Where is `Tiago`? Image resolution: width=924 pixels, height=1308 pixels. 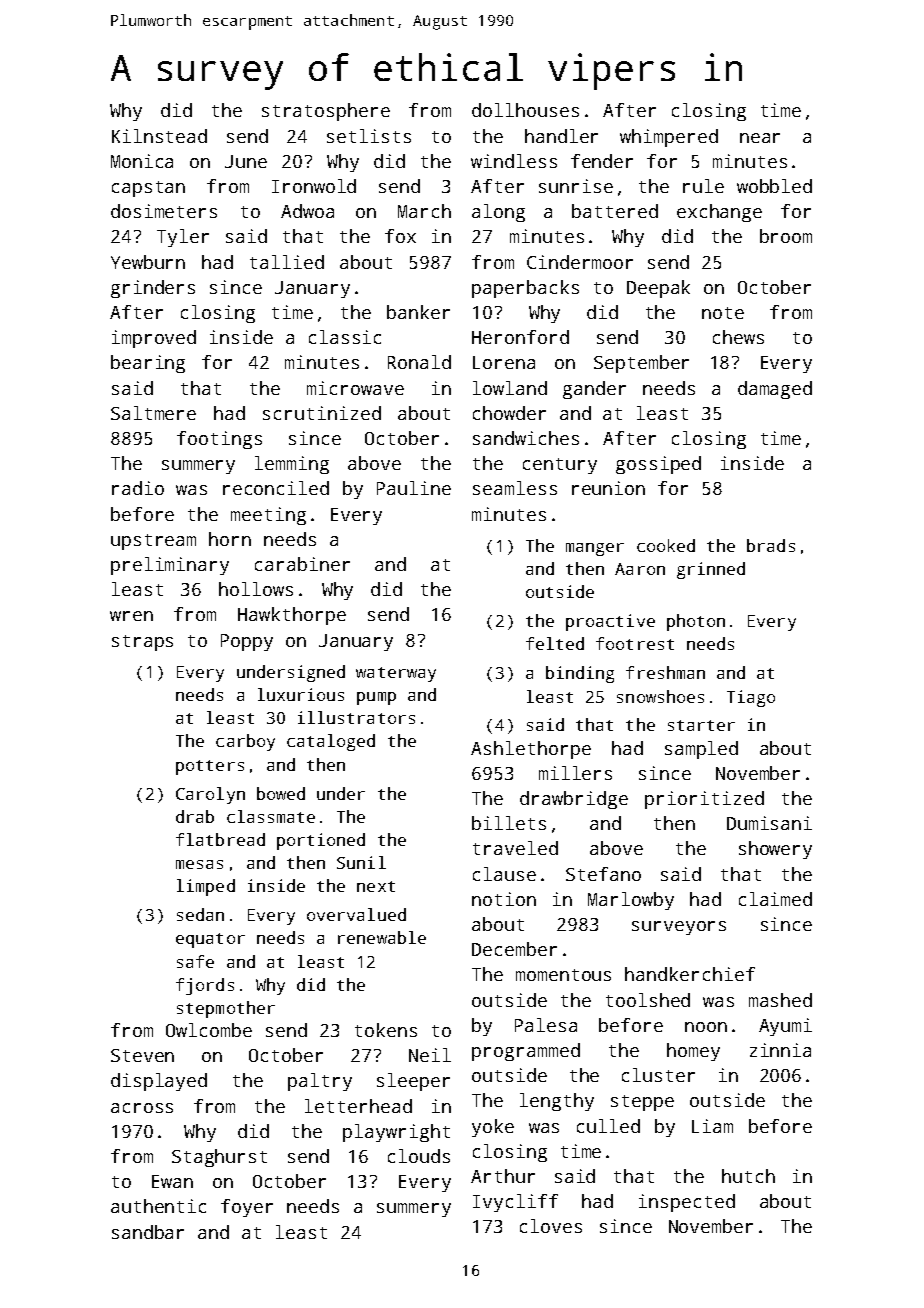 Tiago is located at coordinates (751, 698).
